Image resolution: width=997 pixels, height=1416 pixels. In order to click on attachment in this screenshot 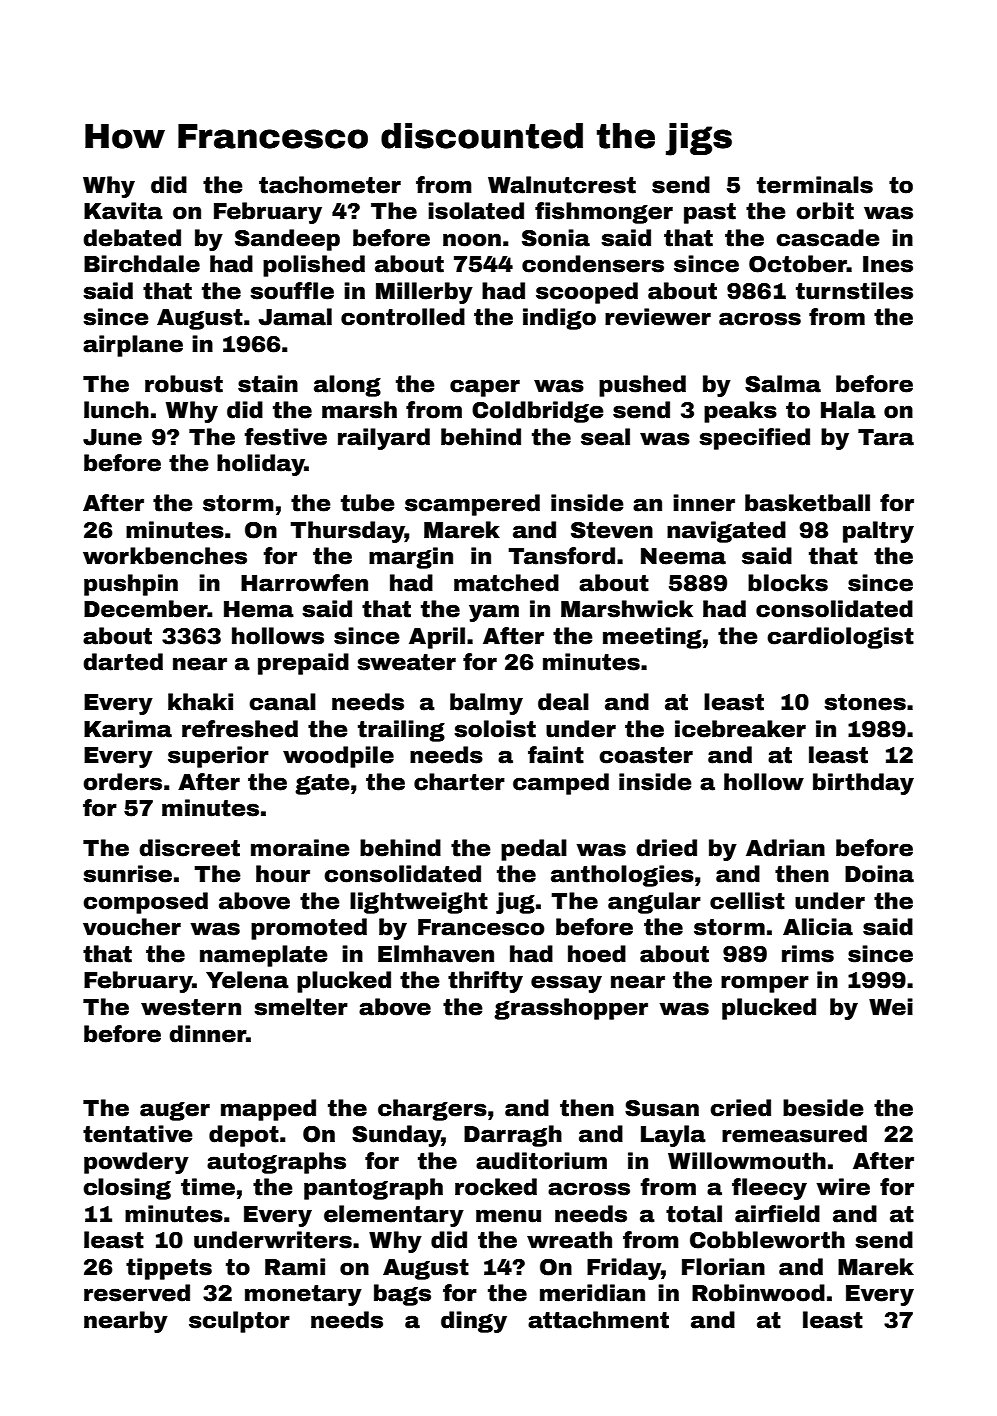, I will do `click(598, 1320)`.
